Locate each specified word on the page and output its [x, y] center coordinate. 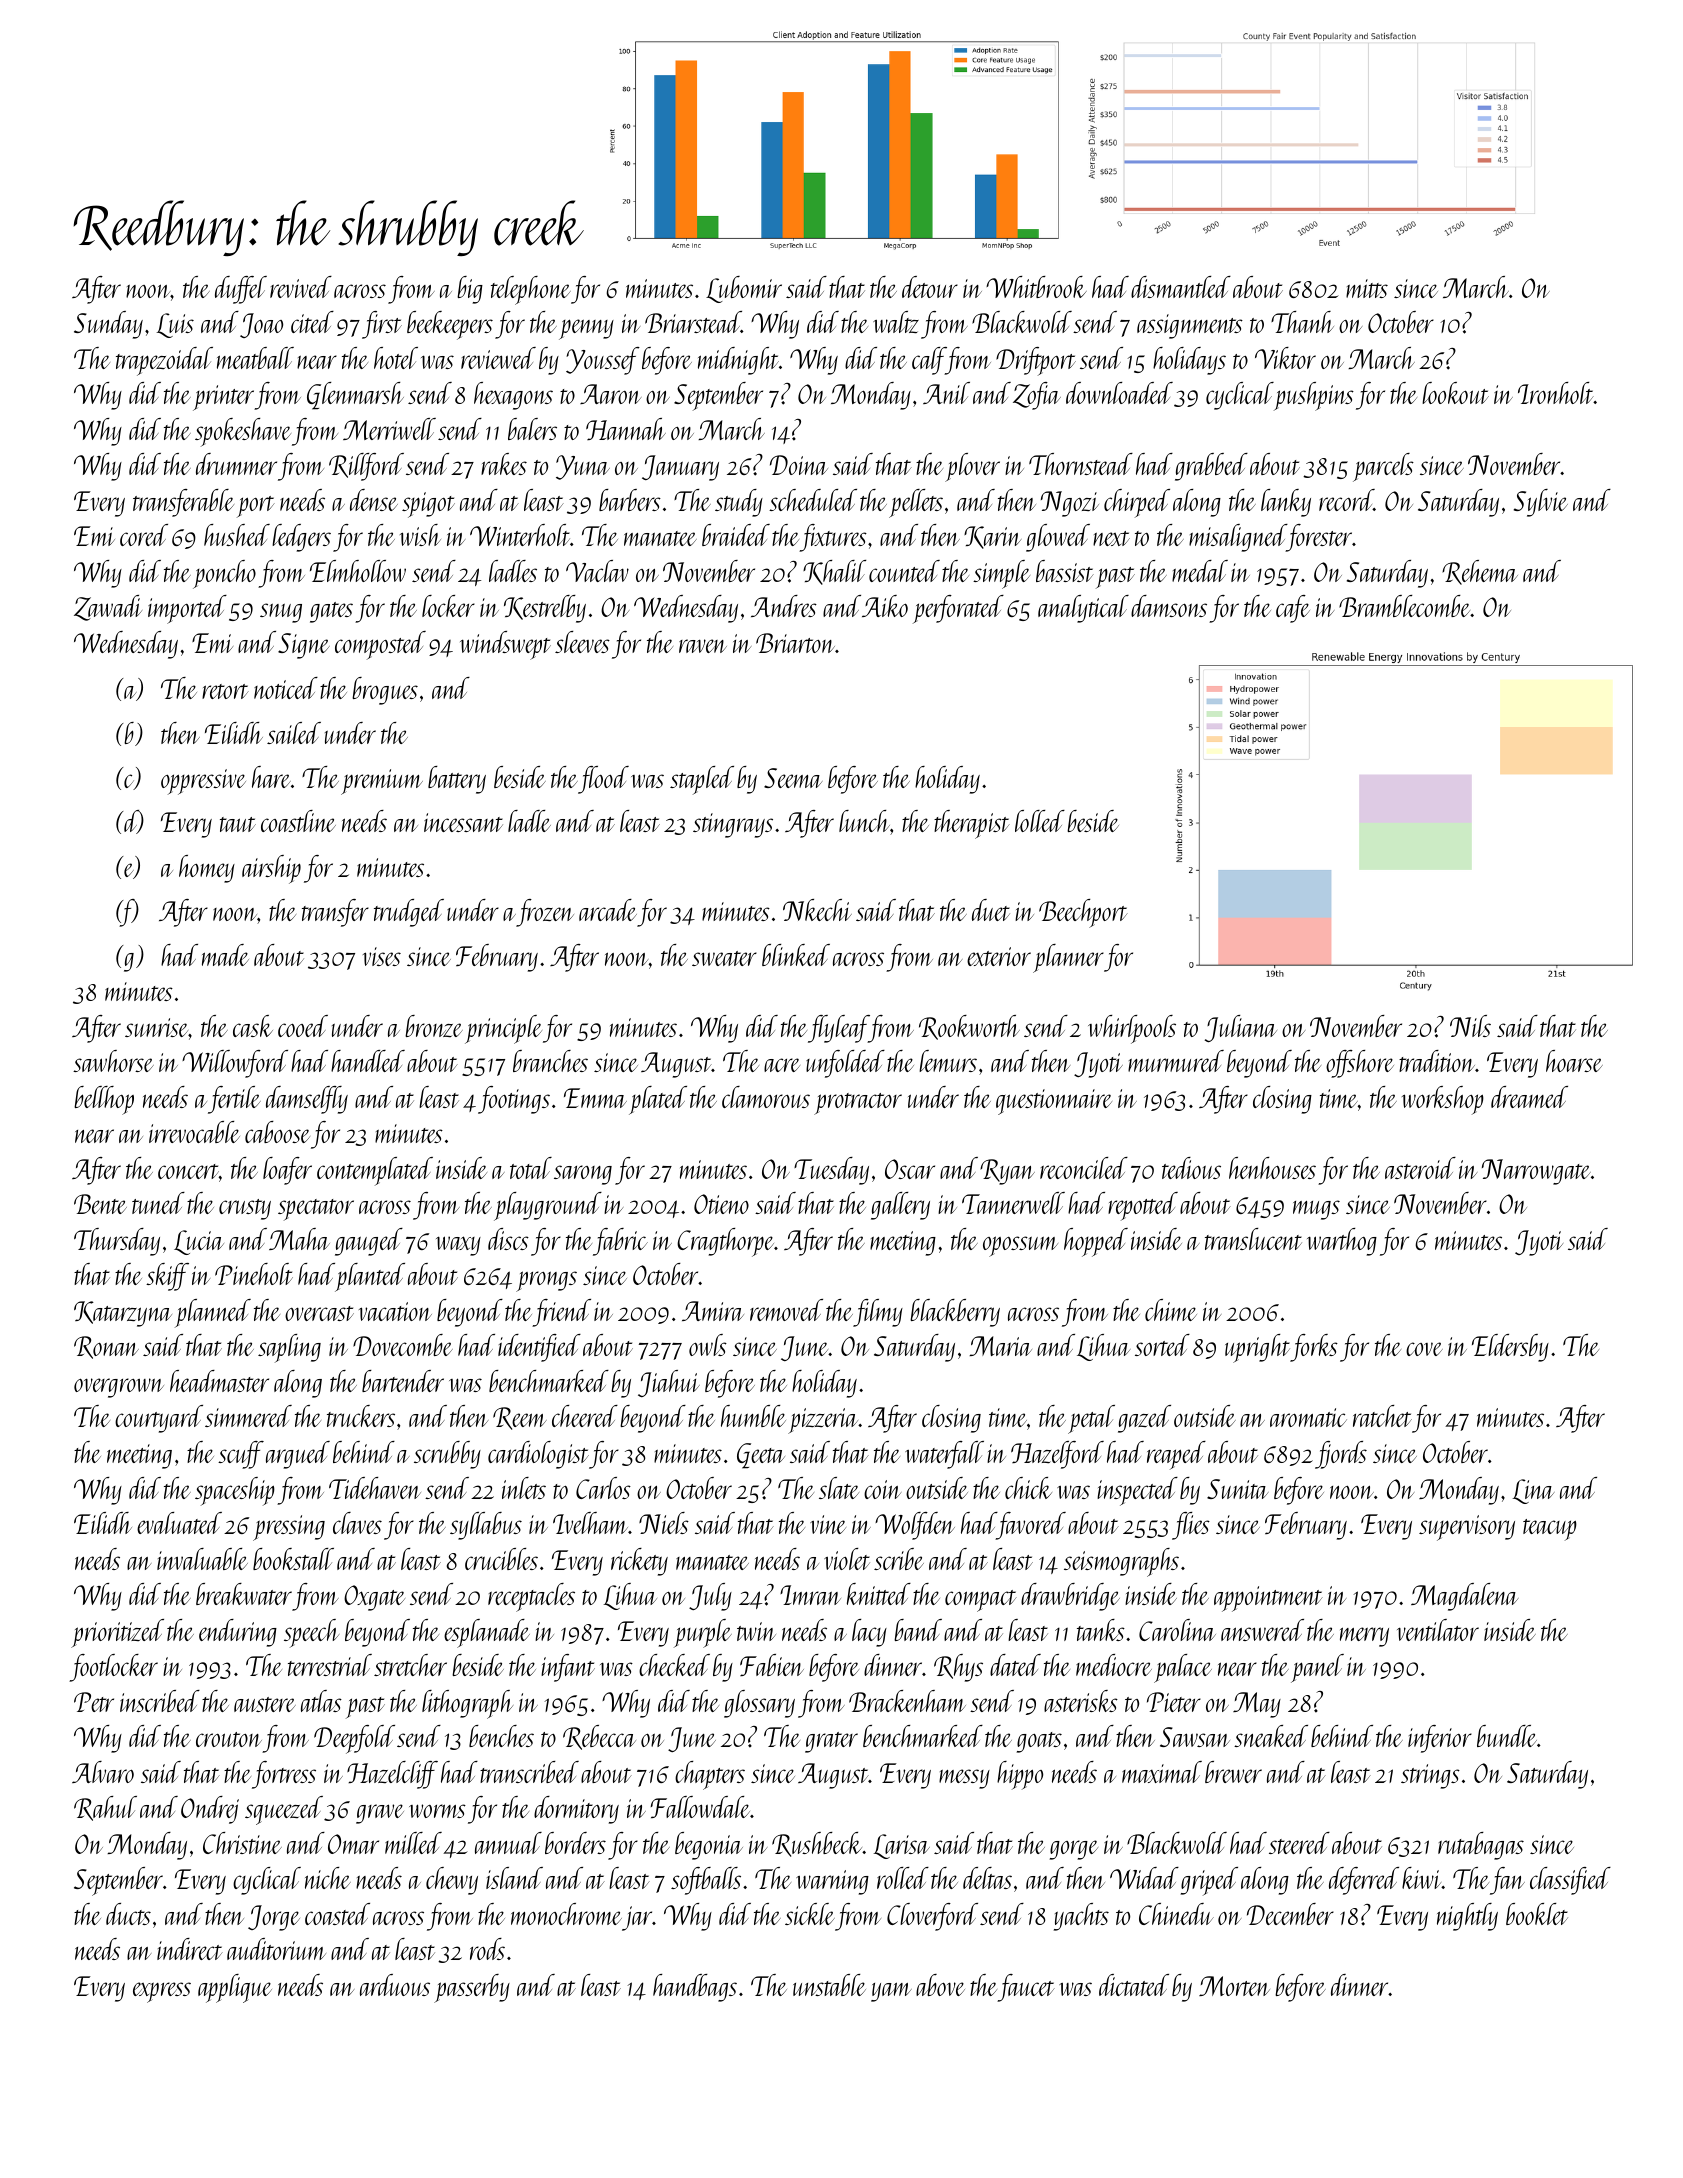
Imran [810, 1595]
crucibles [501, 1559]
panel [1317, 1668]
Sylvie [1541, 503]
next [1111, 538]
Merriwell [389, 429]
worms [437, 1811]
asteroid [1420, 1168]
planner [1068, 958]
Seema [793, 778]
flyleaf [838, 1029]
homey [207, 869]
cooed [303, 1026]
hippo [1020, 1775]
